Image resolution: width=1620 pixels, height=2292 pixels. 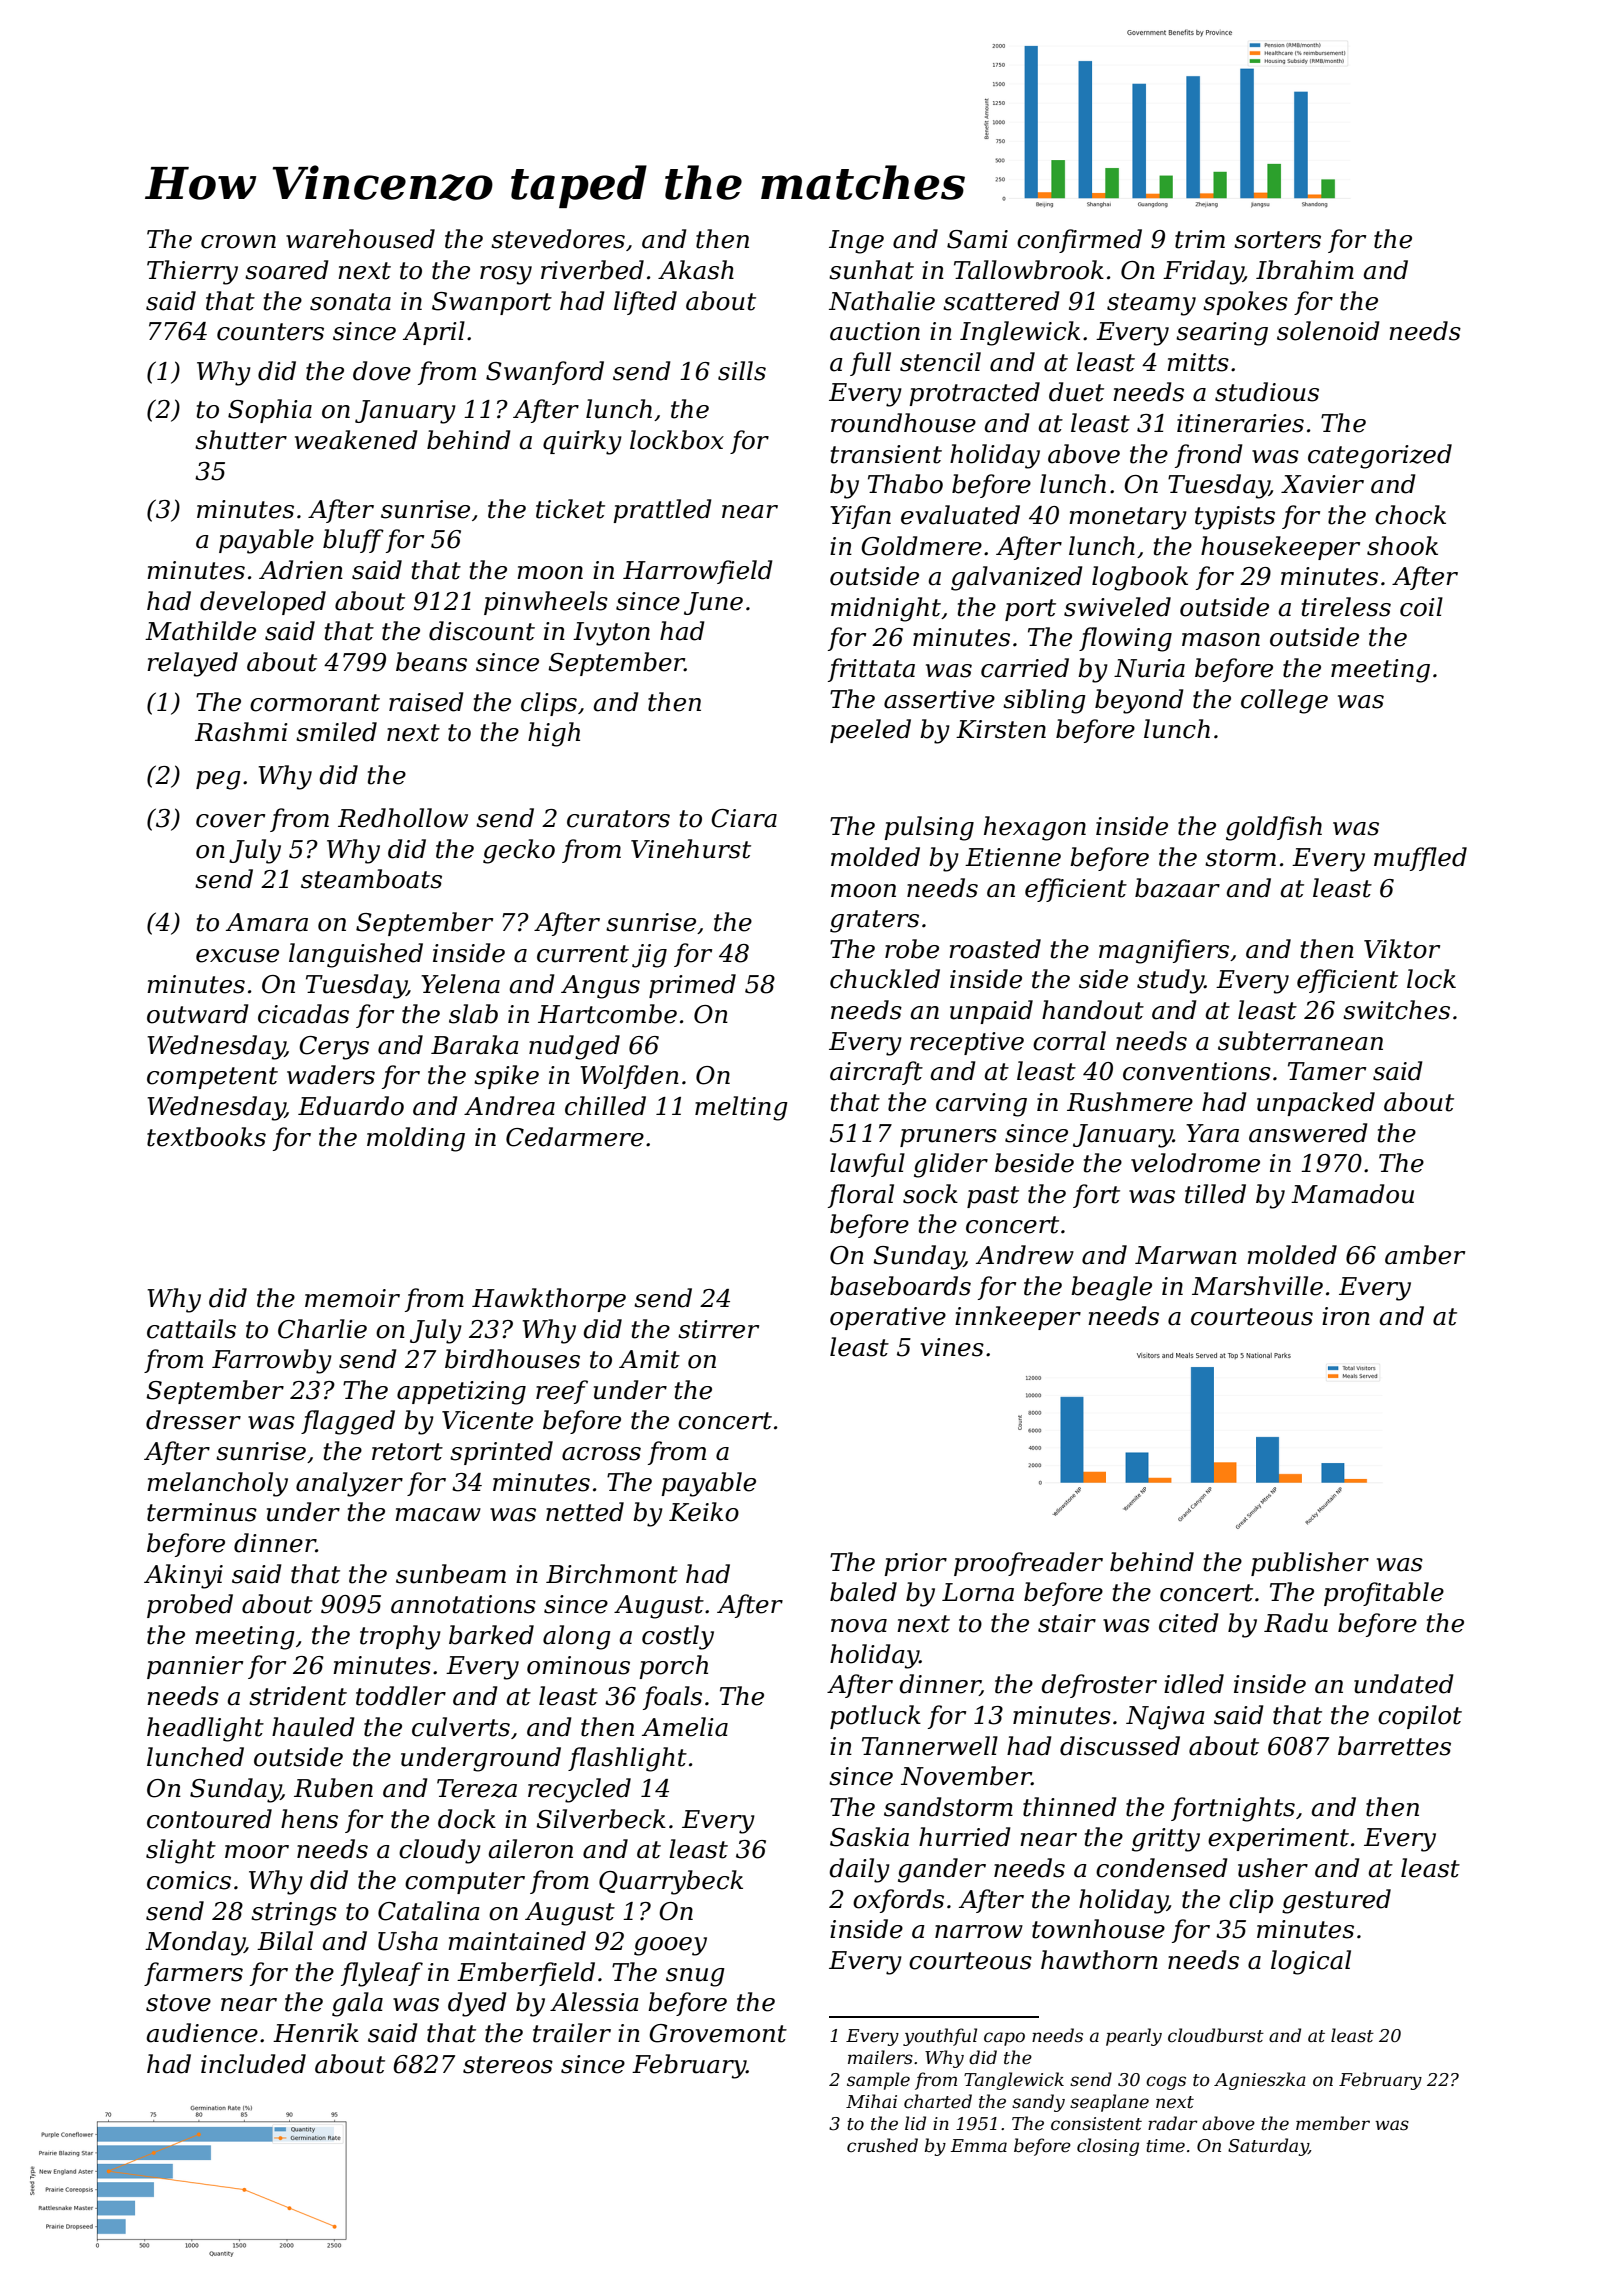 I want to click on Etienne, so click(x=1013, y=857).
